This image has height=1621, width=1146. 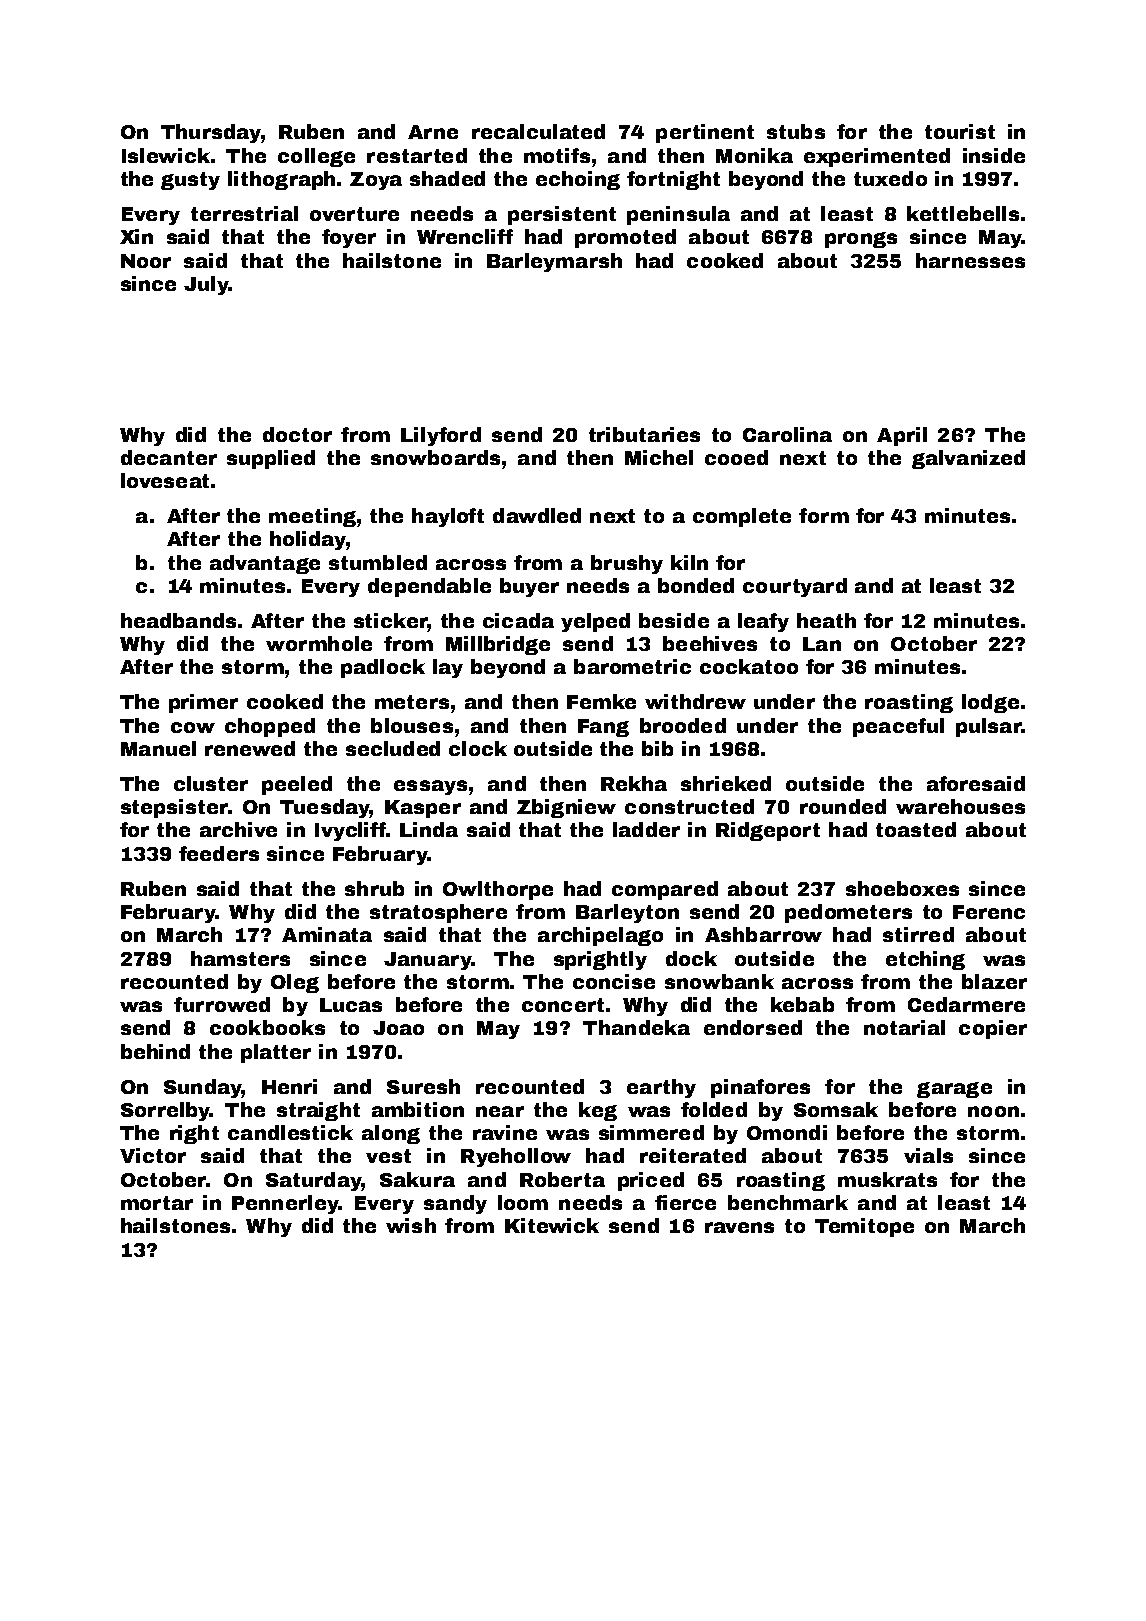 What do you see at coordinates (705, 133) in the image?
I see `pertinent` at bounding box center [705, 133].
